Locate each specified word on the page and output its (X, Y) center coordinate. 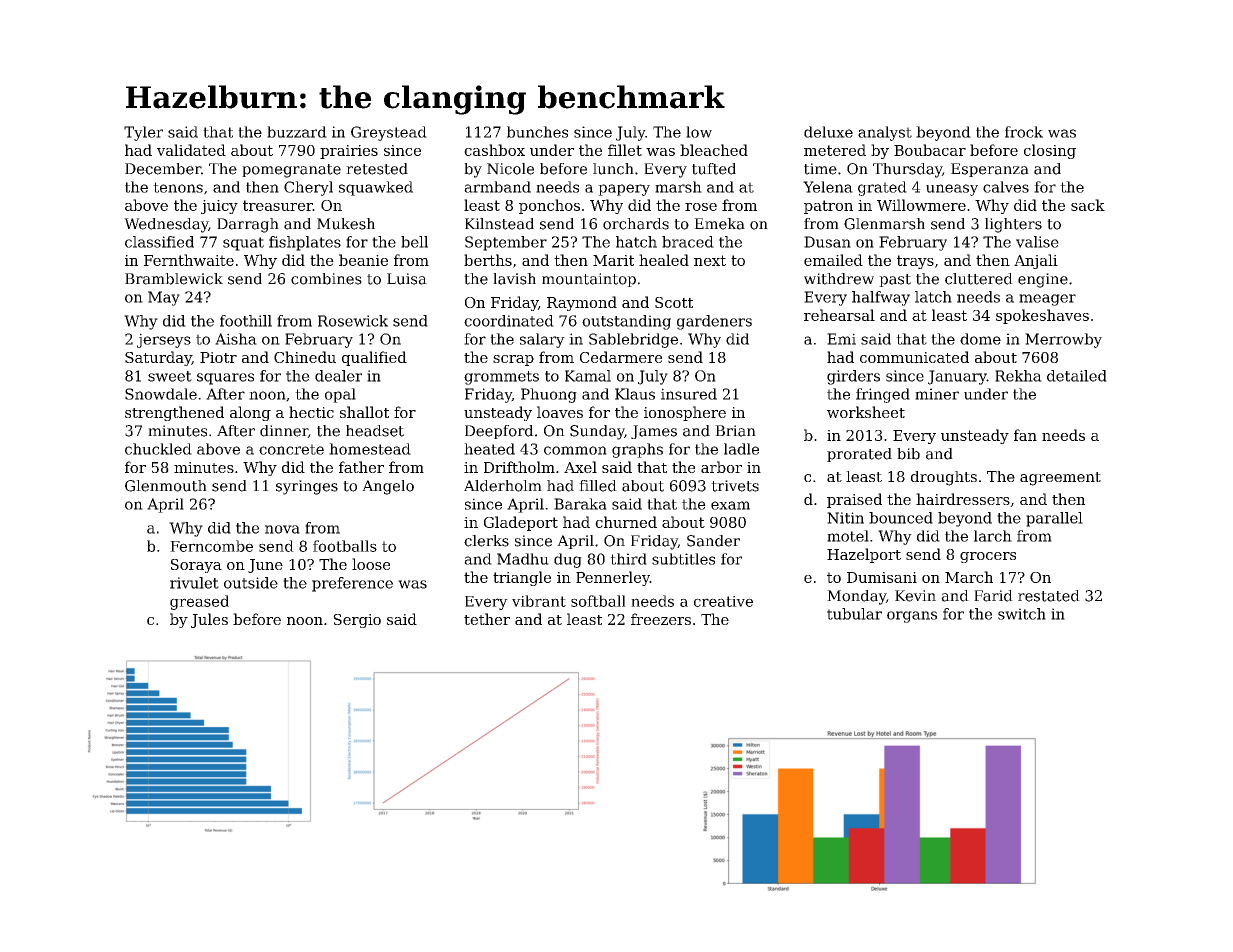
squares (225, 379)
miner (937, 394)
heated (489, 449)
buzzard (297, 132)
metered (835, 150)
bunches (537, 132)
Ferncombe (211, 546)
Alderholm (503, 486)
